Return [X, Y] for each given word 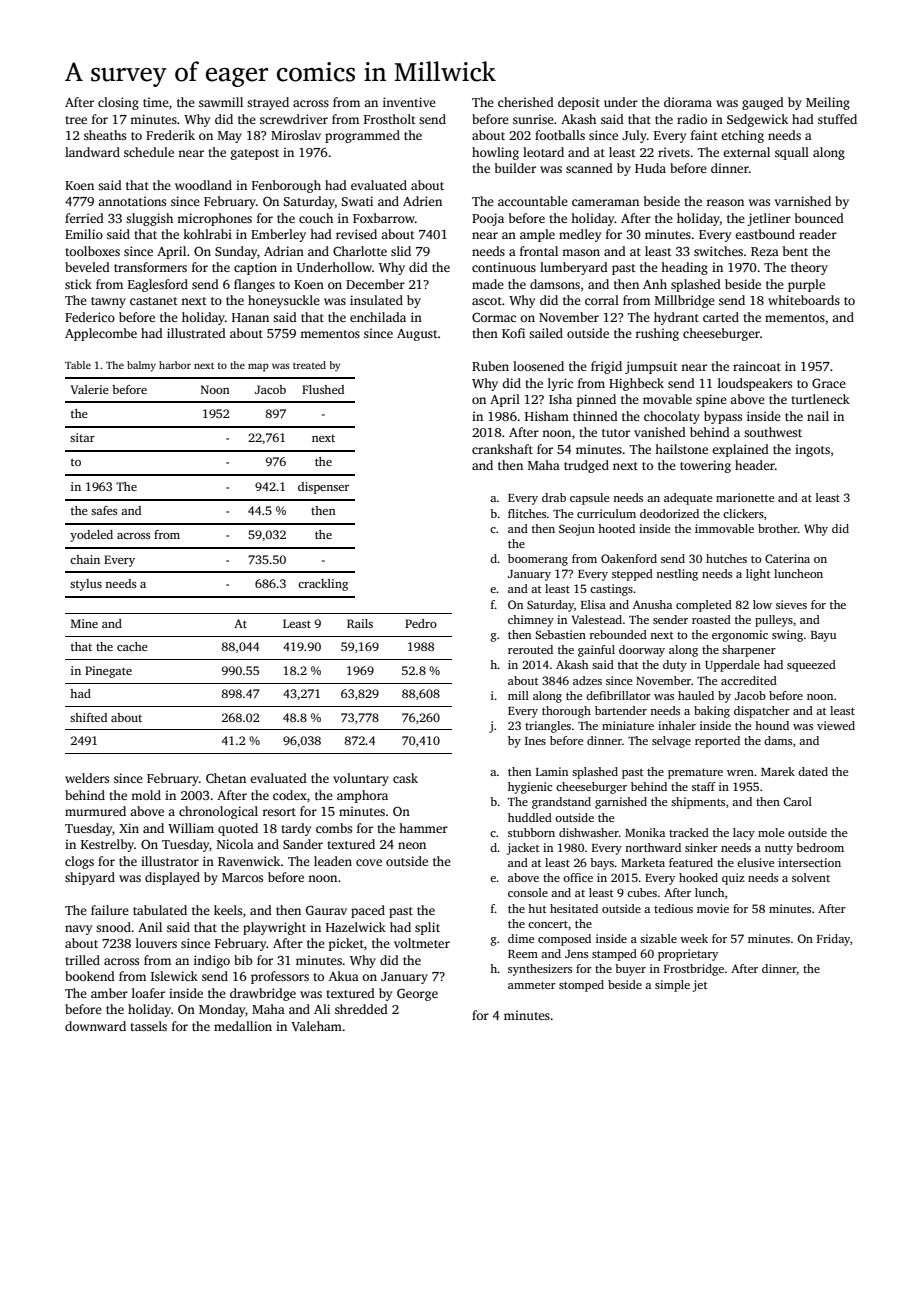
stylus [86, 585]
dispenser [323, 488]
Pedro [421, 623]
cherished [526, 102]
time [156, 102]
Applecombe [101, 334]
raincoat [757, 366]
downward [95, 1026]
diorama [688, 102]
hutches [726, 558]
